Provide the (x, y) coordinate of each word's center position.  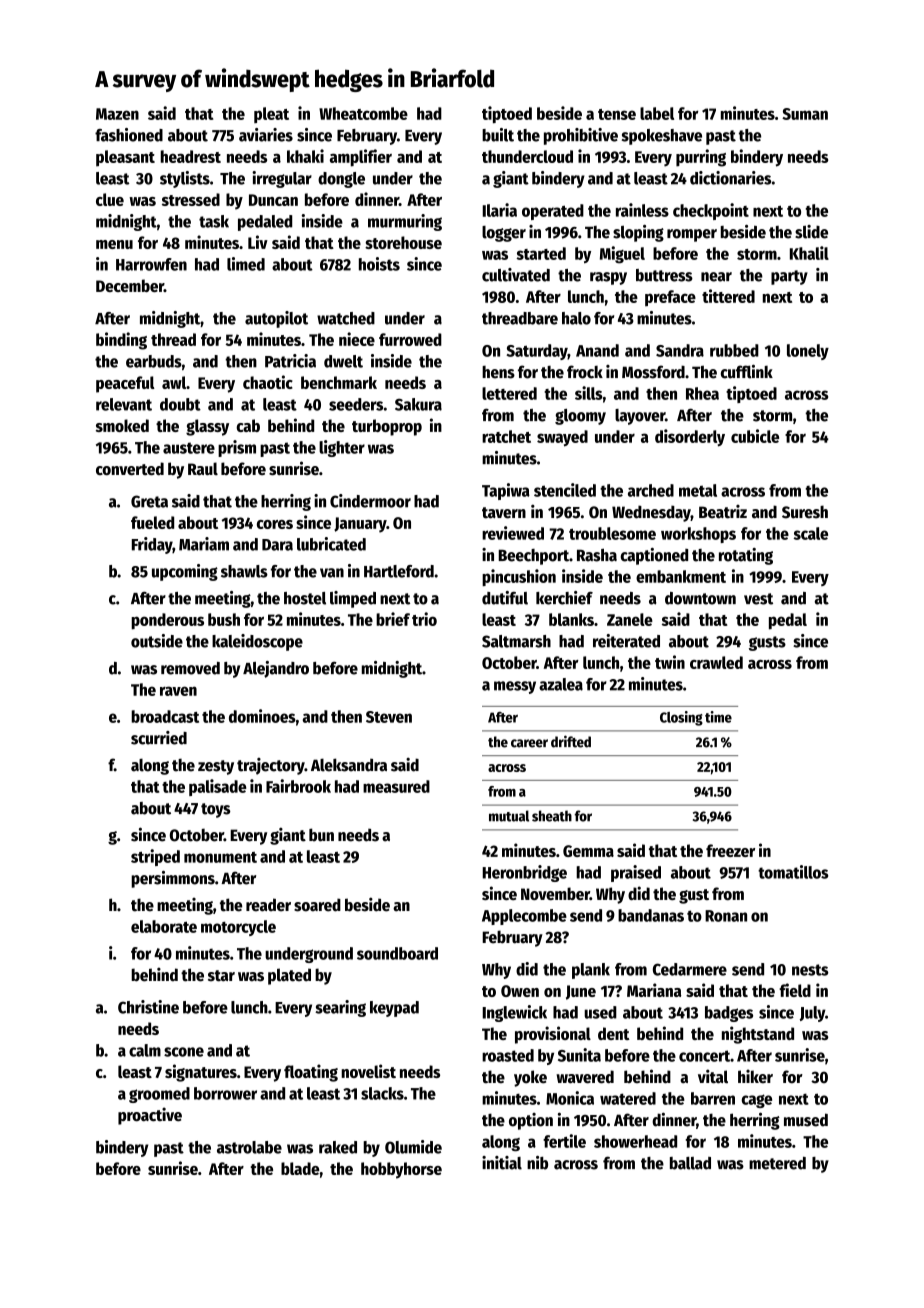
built (498, 135)
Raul (203, 468)
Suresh (805, 512)
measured (396, 786)
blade (300, 1168)
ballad (690, 1163)
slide (811, 232)
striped (155, 857)
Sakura (418, 404)
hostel (305, 598)
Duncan (273, 200)
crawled (716, 662)
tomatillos (793, 872)
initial (502, 1163)
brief (393, 619)
